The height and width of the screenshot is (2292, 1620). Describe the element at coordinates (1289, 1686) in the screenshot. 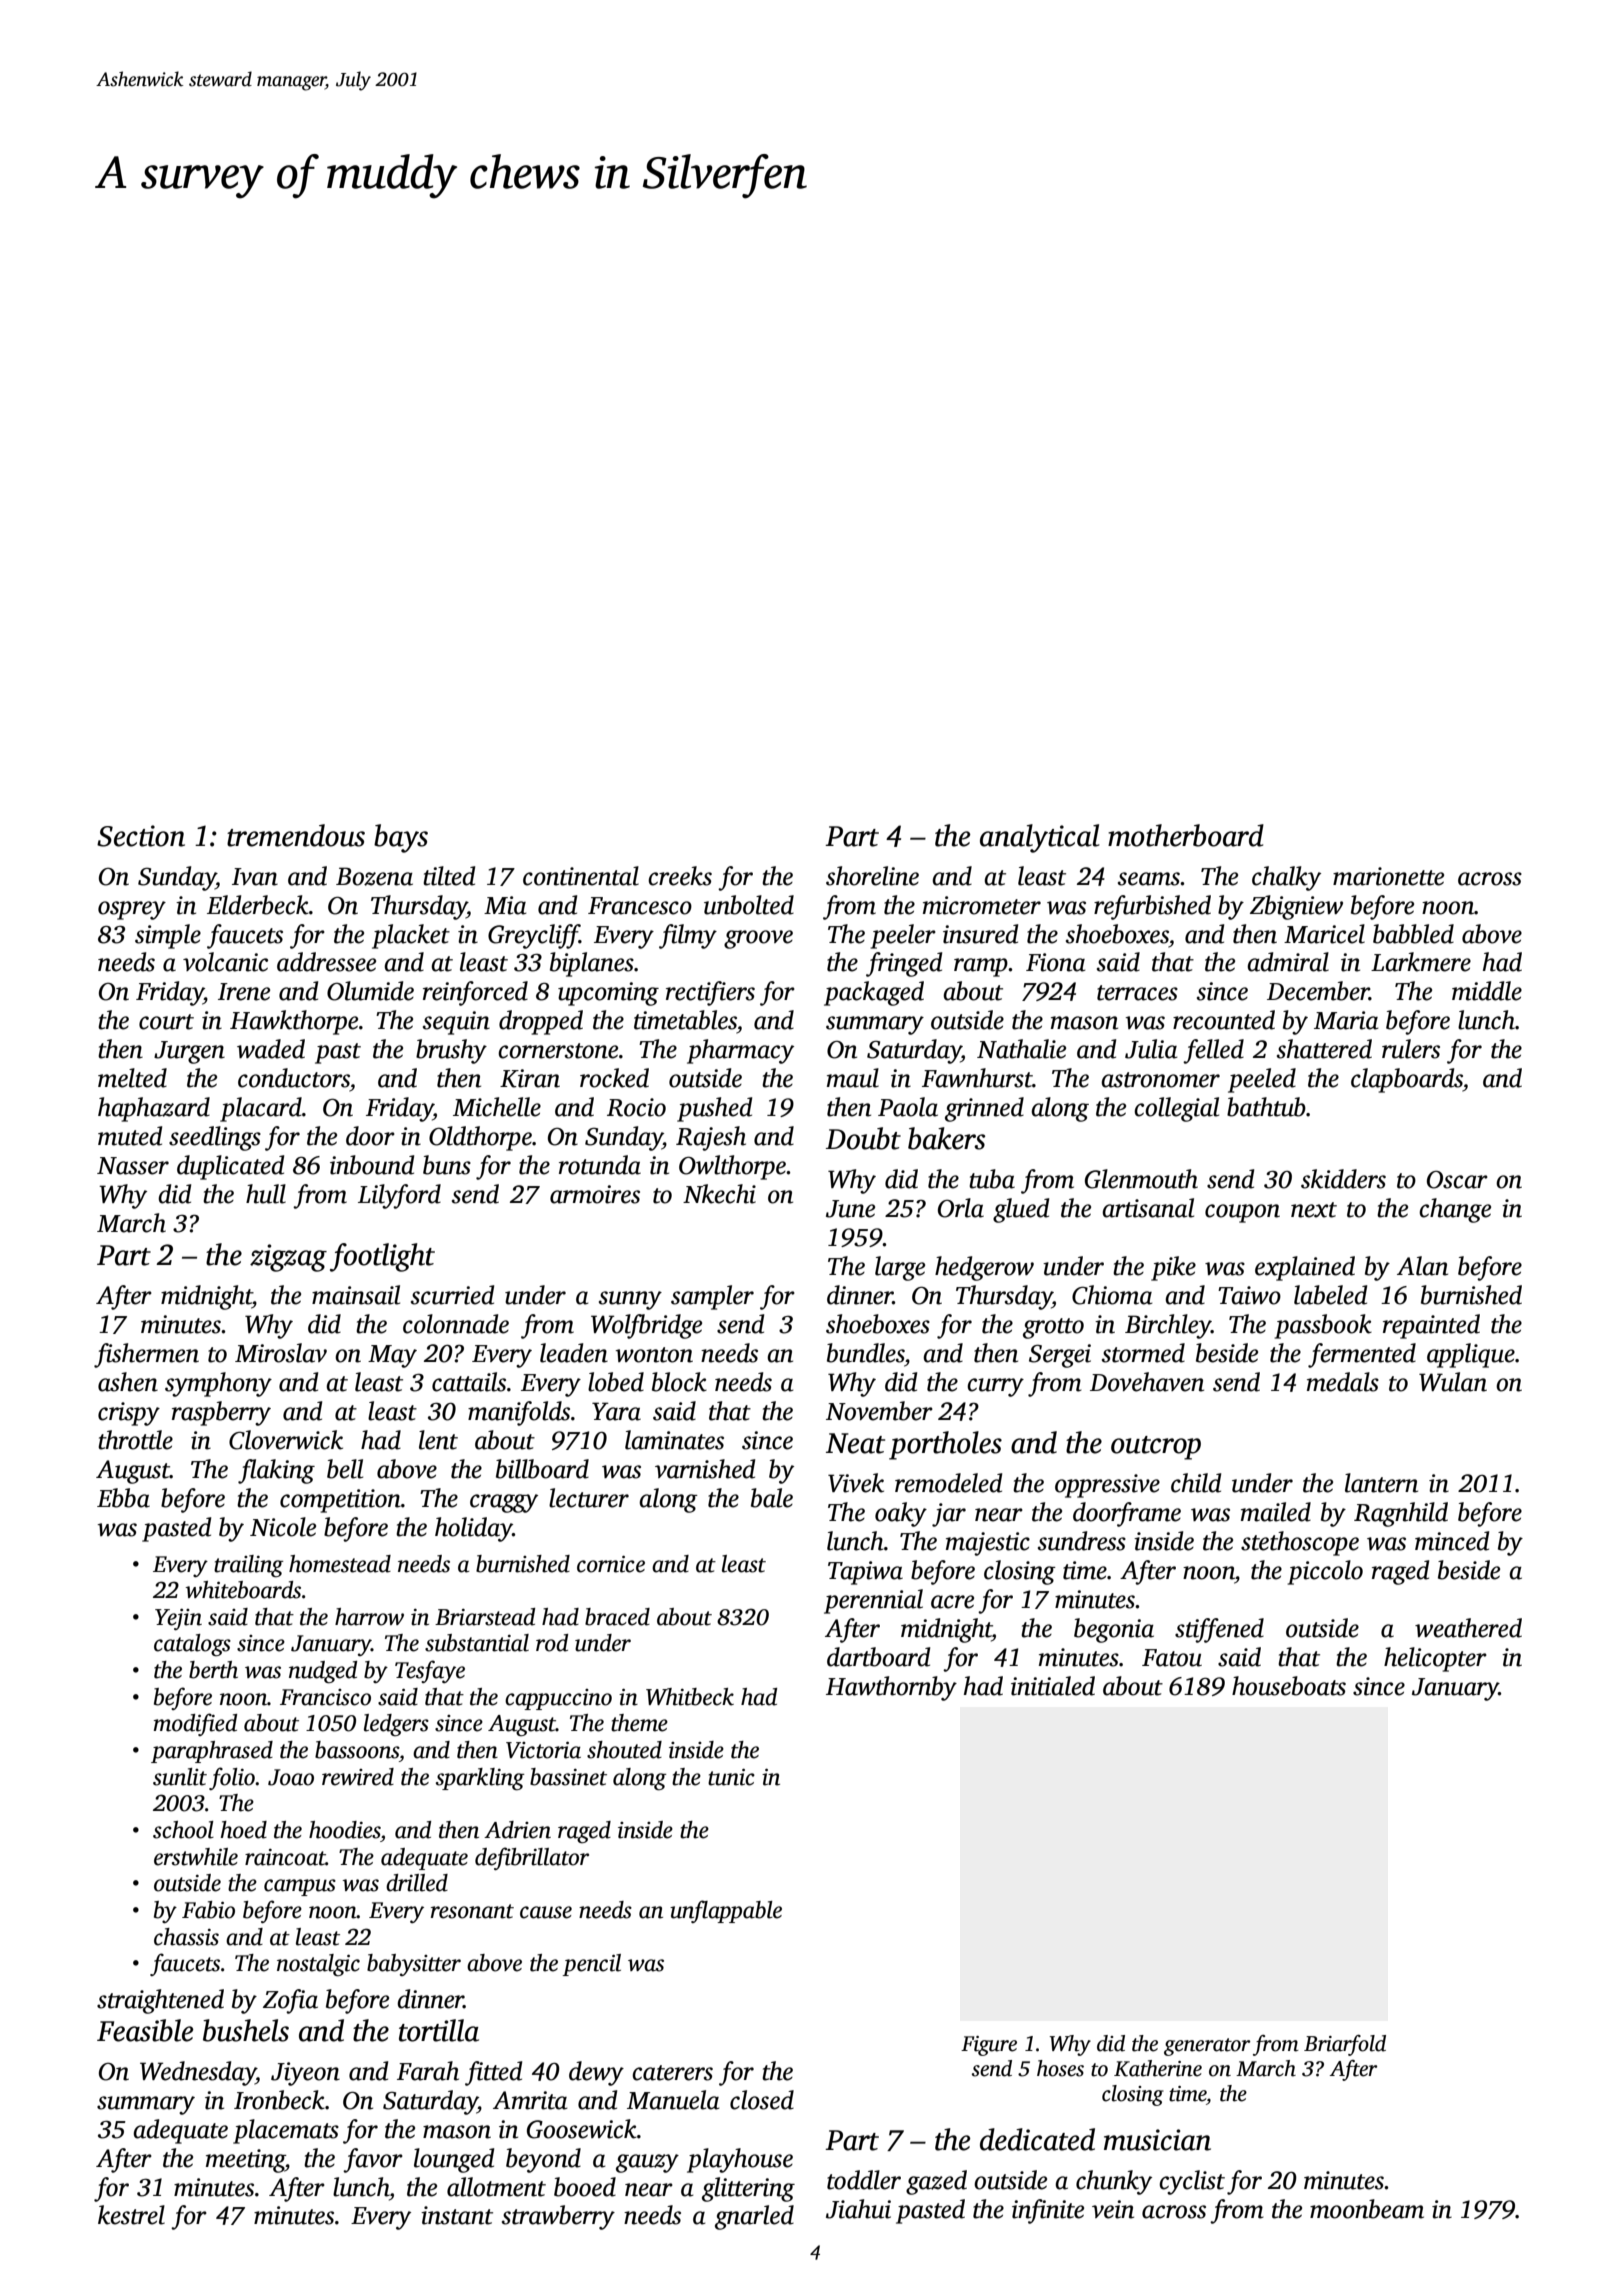

I see `houseboats` at that location.
